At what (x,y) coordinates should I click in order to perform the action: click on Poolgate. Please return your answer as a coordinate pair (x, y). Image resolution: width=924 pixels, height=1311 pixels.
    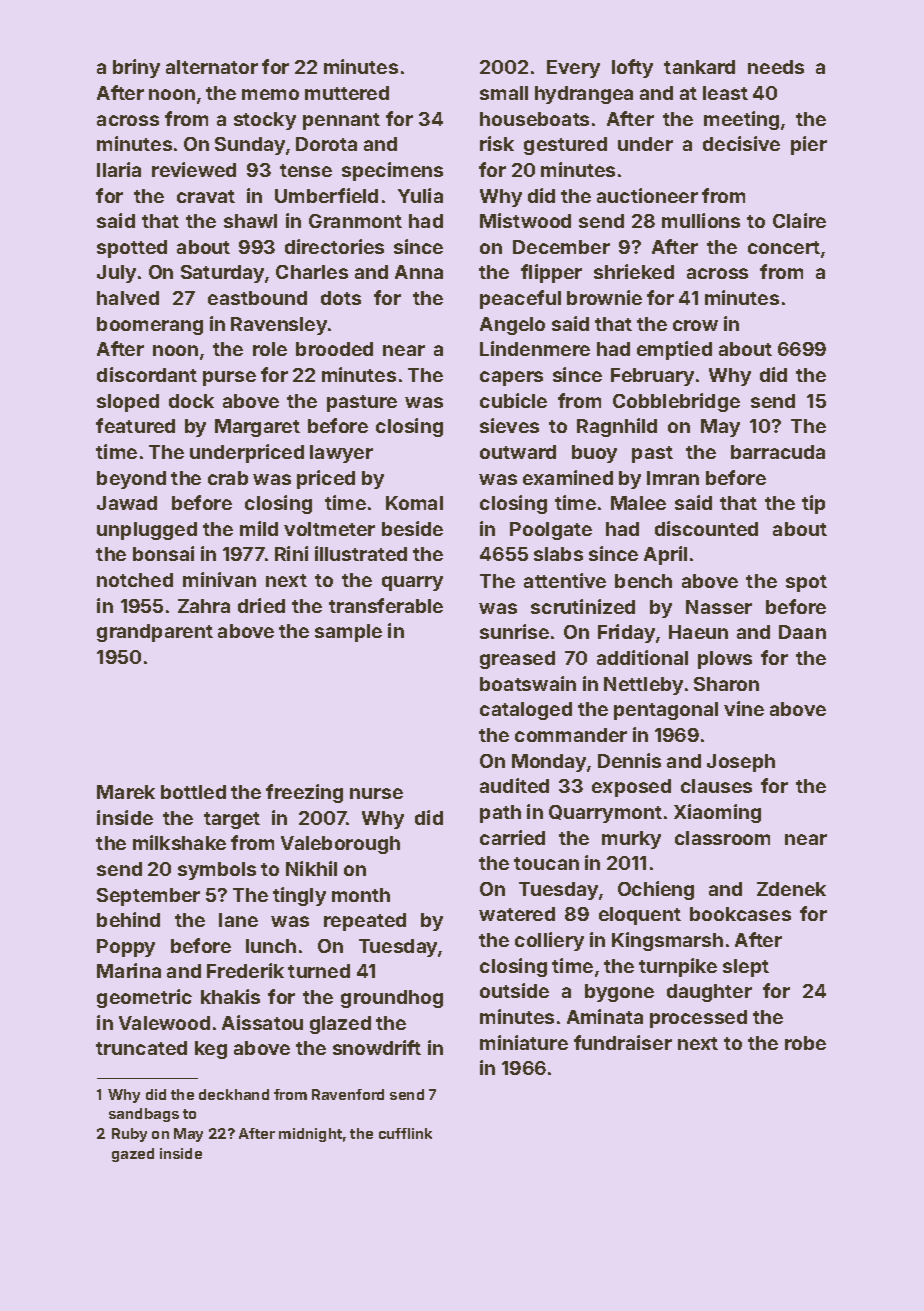
    Looking at the image, I should click on (551, 531).
